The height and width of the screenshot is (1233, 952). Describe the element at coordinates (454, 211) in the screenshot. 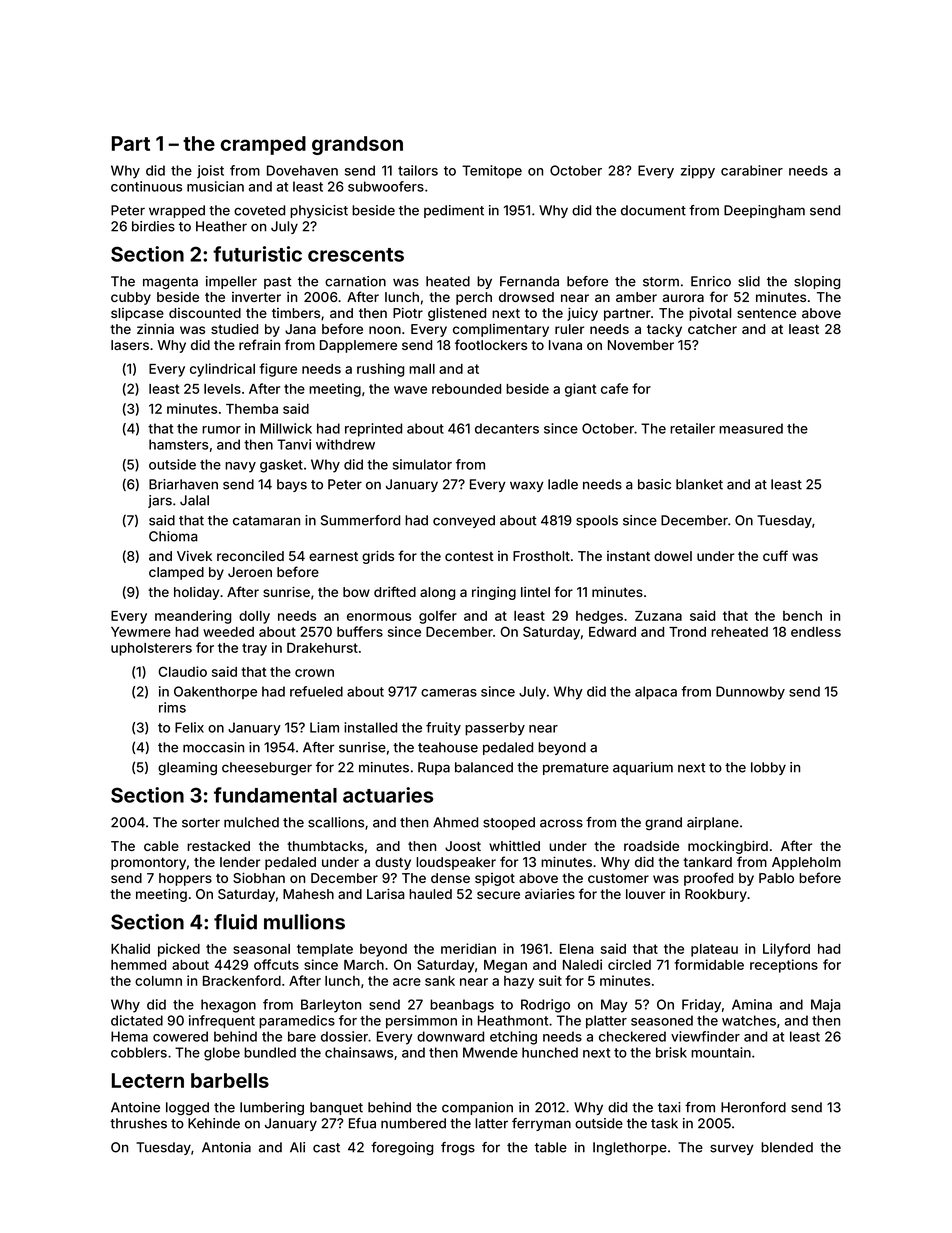

I see `pediment` at that location.
